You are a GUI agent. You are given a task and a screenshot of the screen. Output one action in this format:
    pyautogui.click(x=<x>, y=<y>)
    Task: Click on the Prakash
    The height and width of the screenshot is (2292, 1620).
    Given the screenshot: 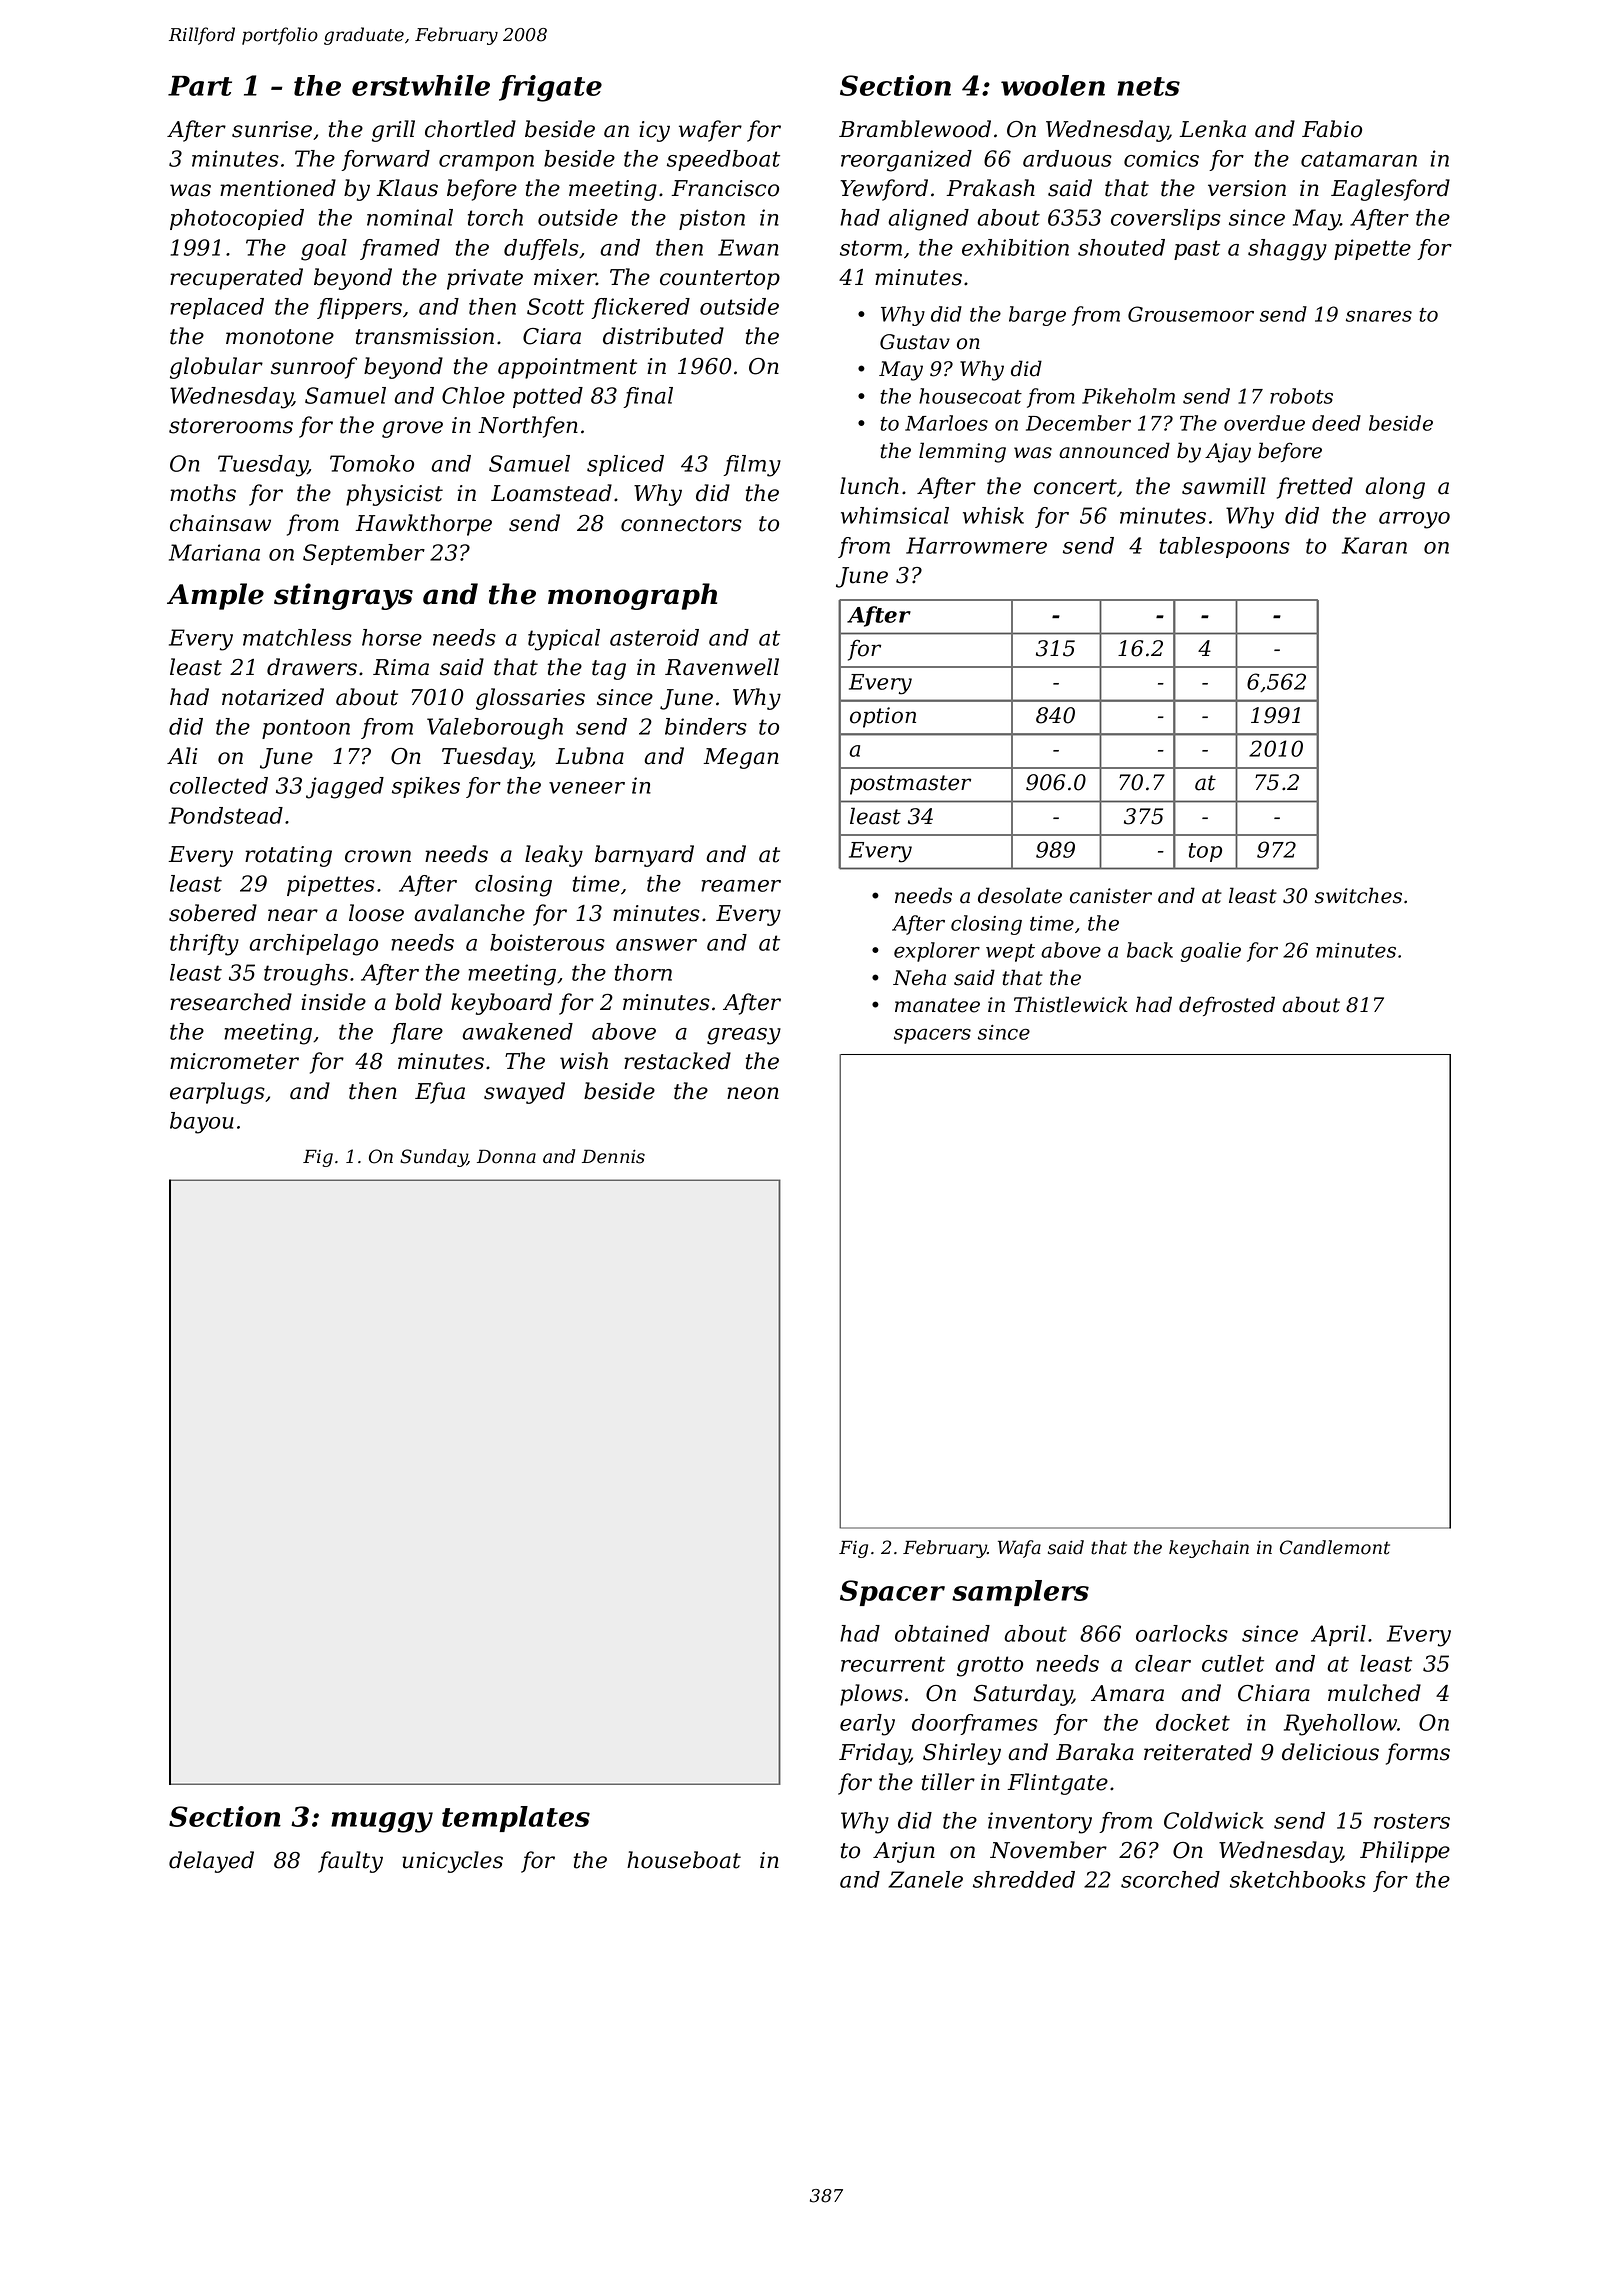 What is the action you would take?
    pyautogui.click(x=990, y=188)
